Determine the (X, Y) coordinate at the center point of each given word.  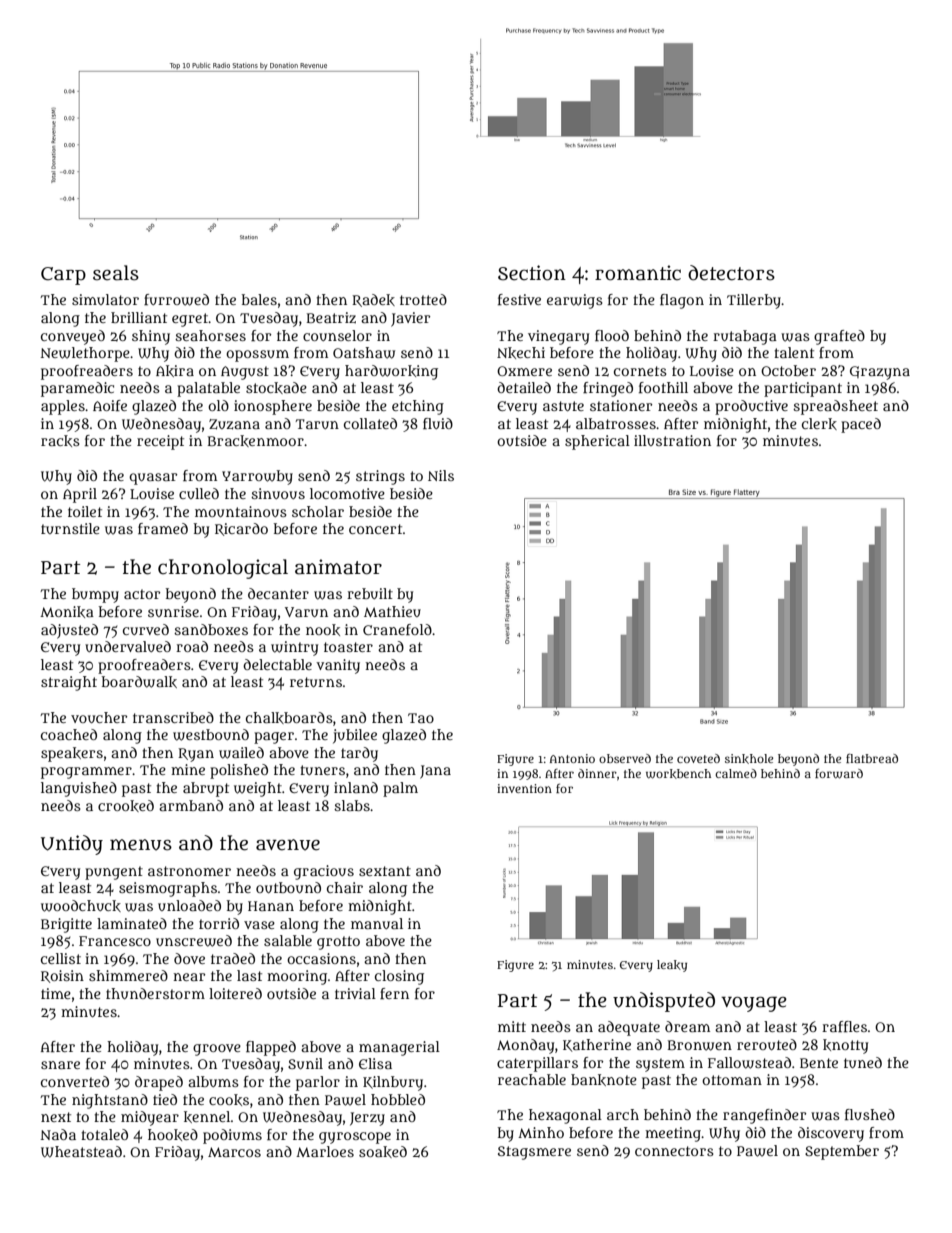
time (56, 993)
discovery (831, 1134)
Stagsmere (534, 1153)
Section (532, 273)
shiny (151, 337)
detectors (731, 273)
